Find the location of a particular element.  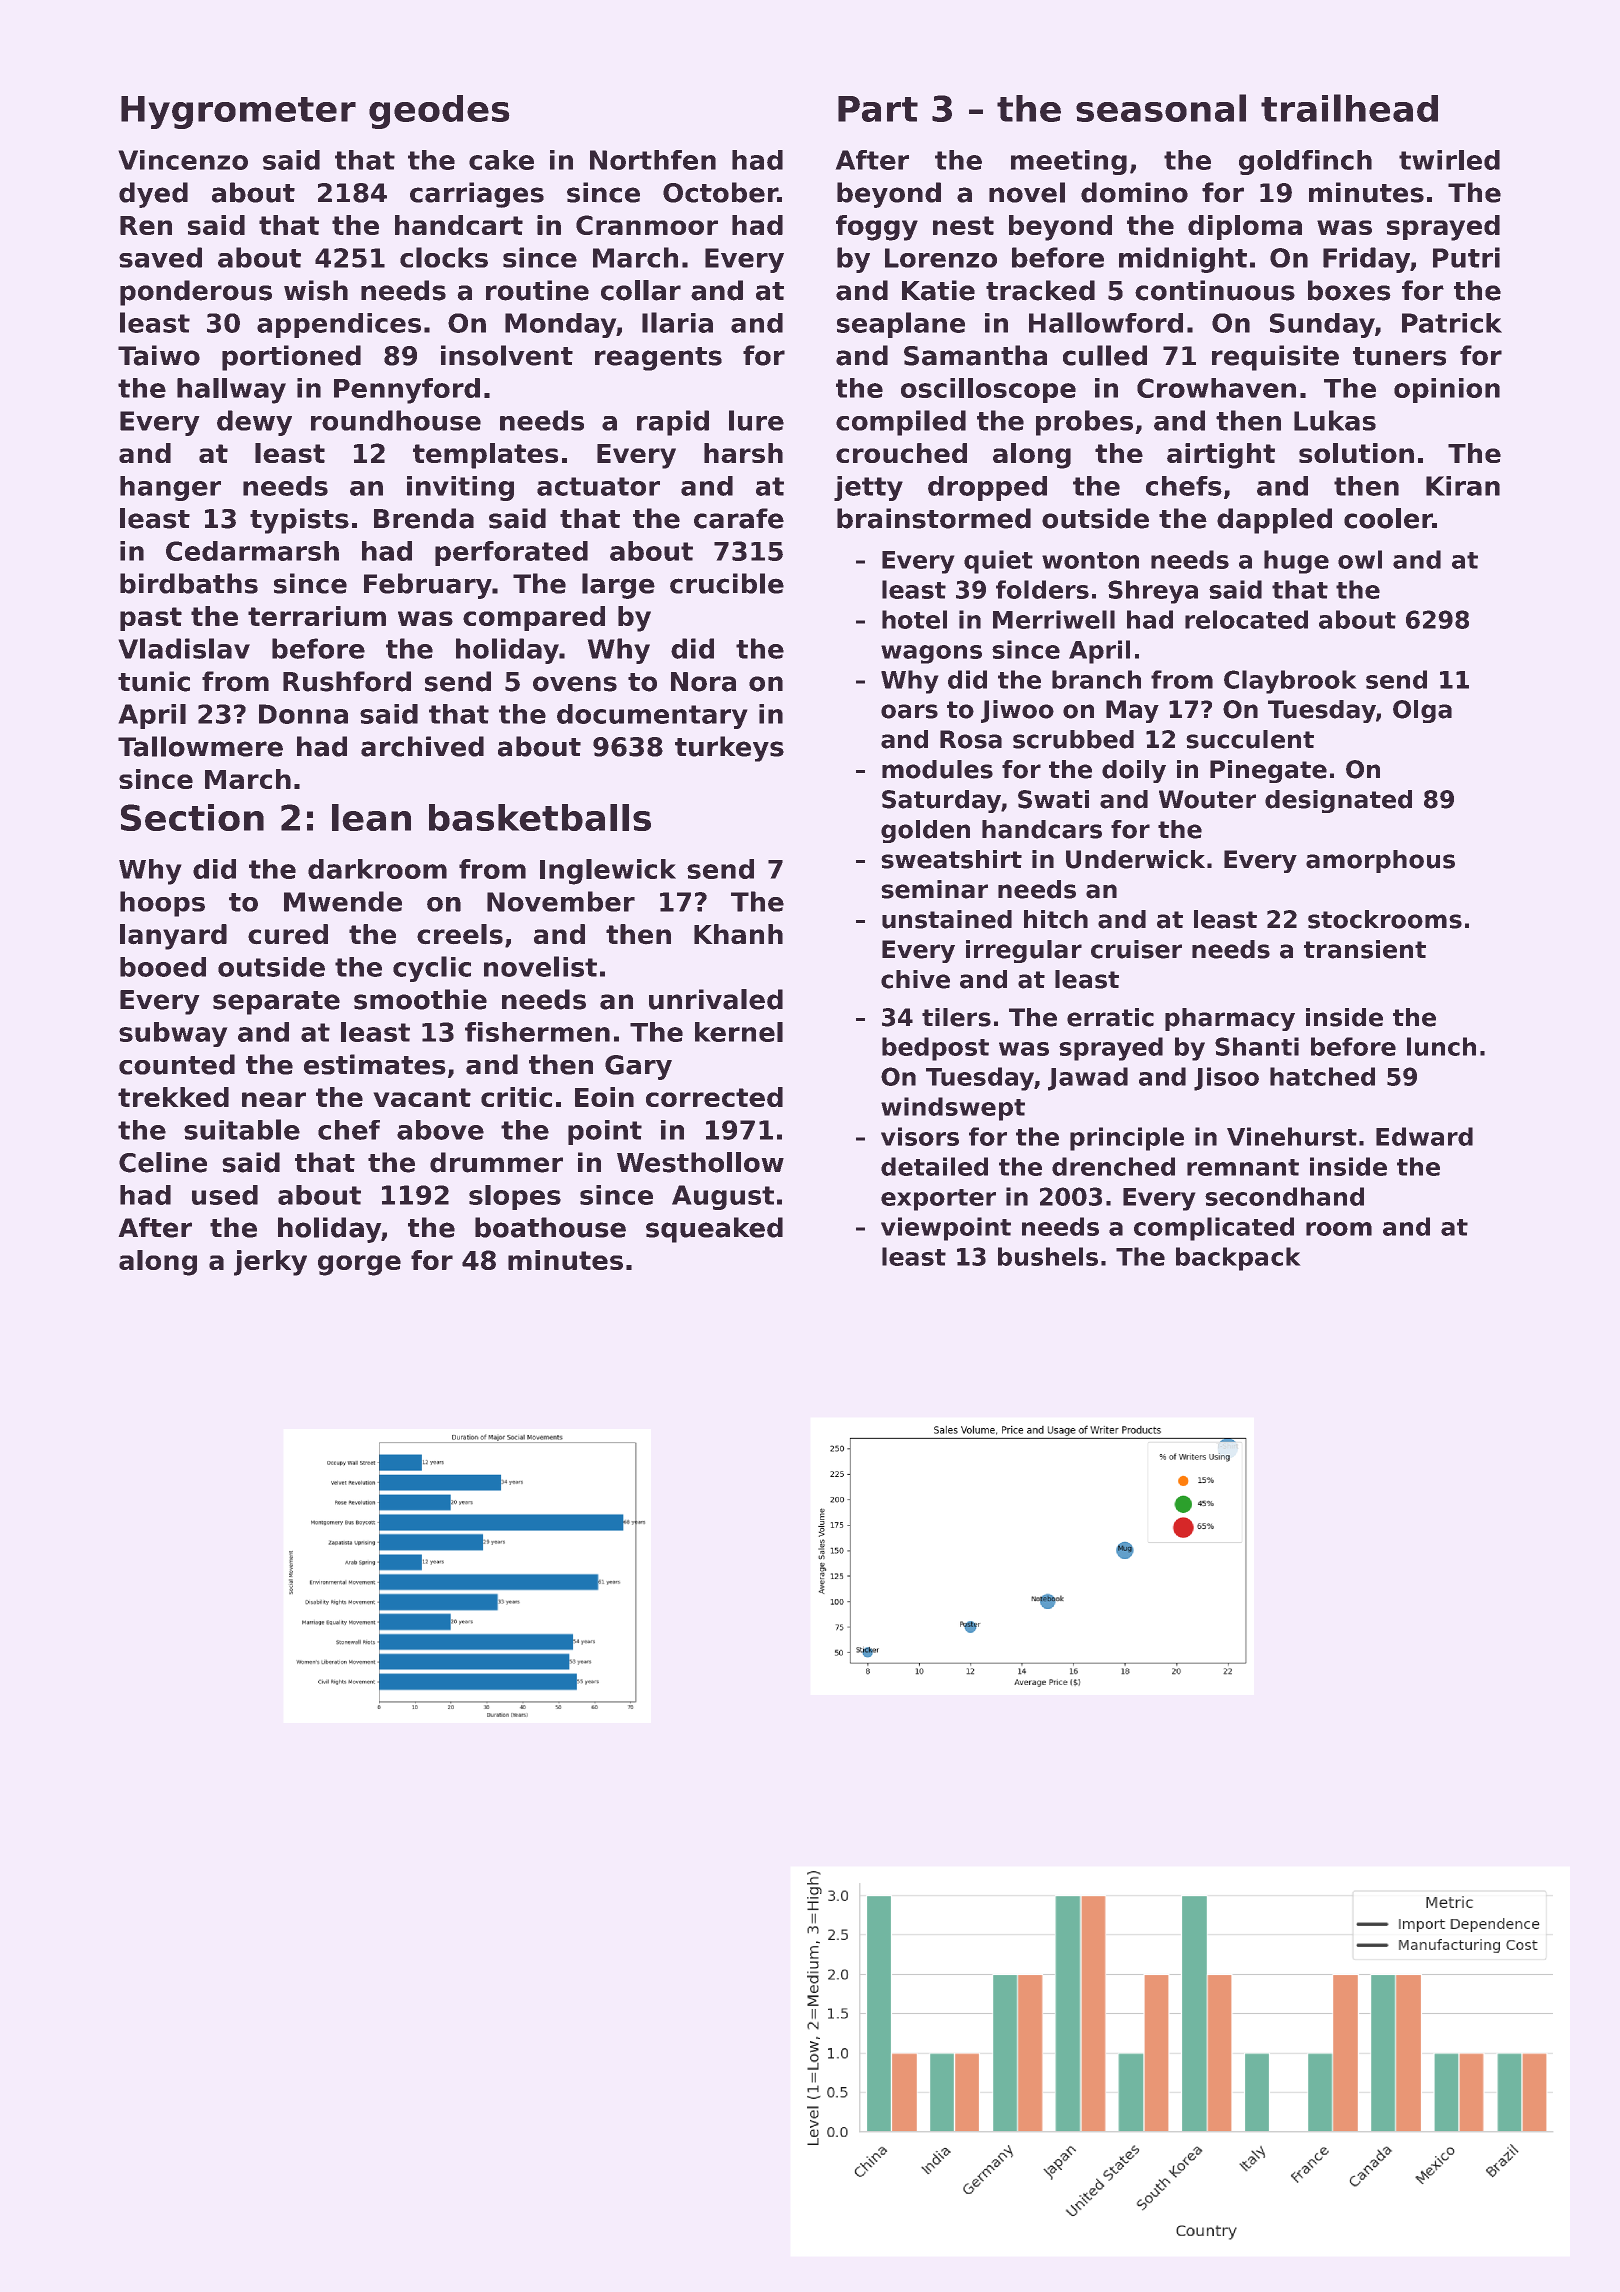

bushels is located at coordinates (1048, 1256).
